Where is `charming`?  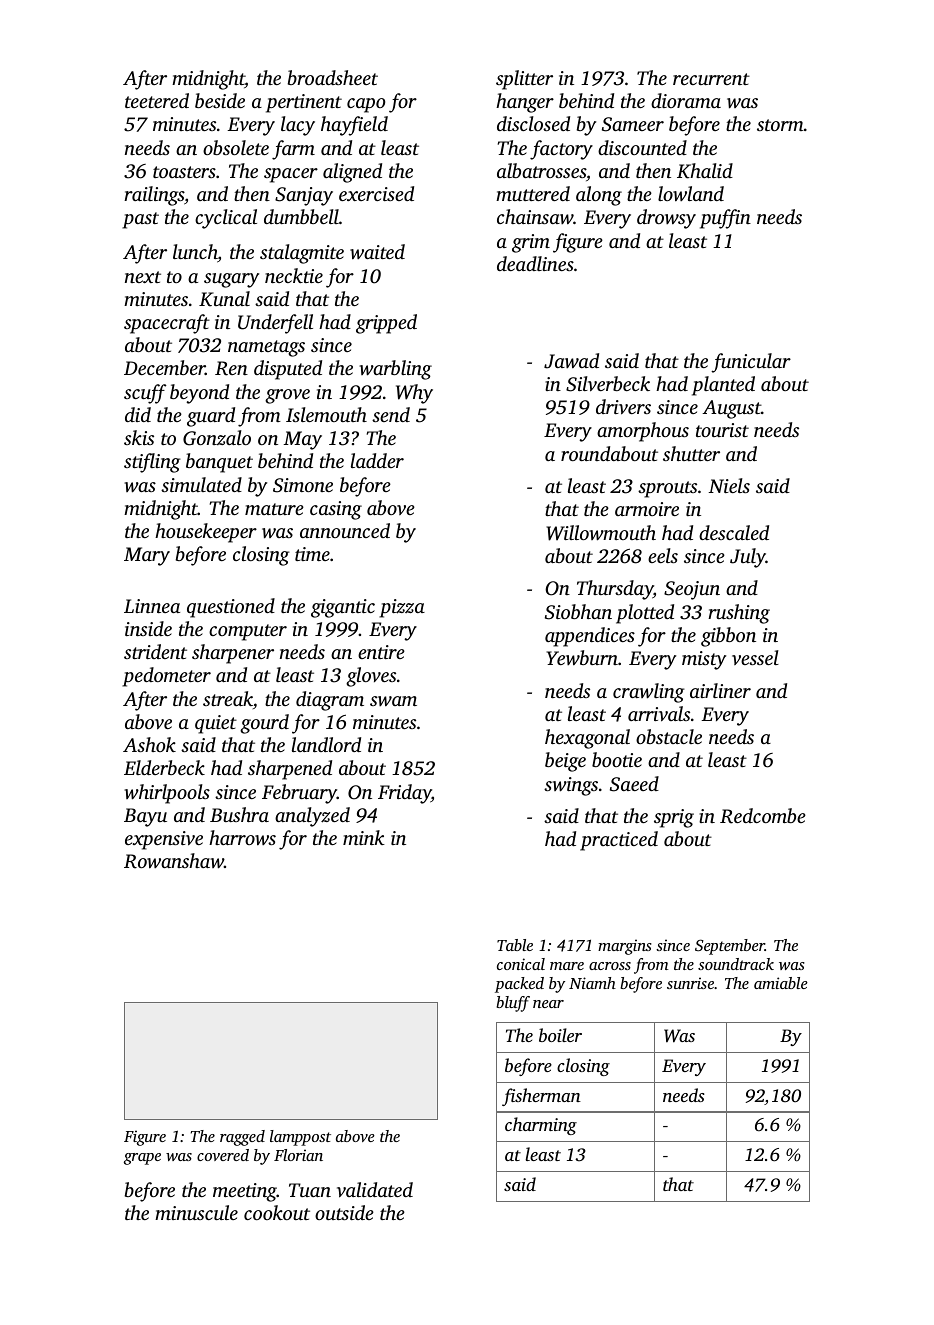
charming is located at coordinates (541, 1126).
